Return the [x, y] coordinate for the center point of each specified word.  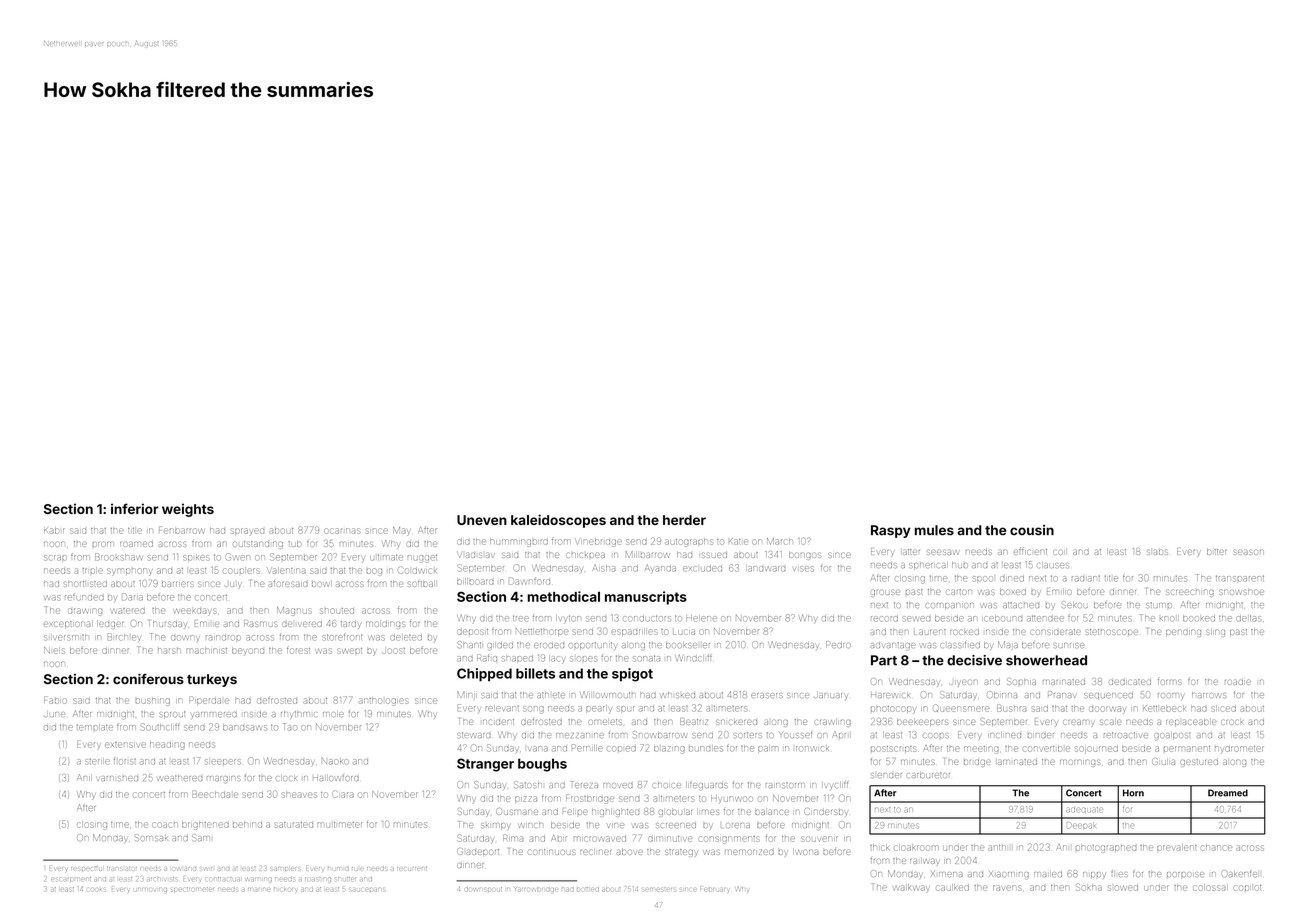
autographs [689, 543]
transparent [1240, 578]
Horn [1133, 793]
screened [676, 825]
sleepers [223, 762]
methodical [564, 596]
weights [188, 510]
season [1249, 552]
